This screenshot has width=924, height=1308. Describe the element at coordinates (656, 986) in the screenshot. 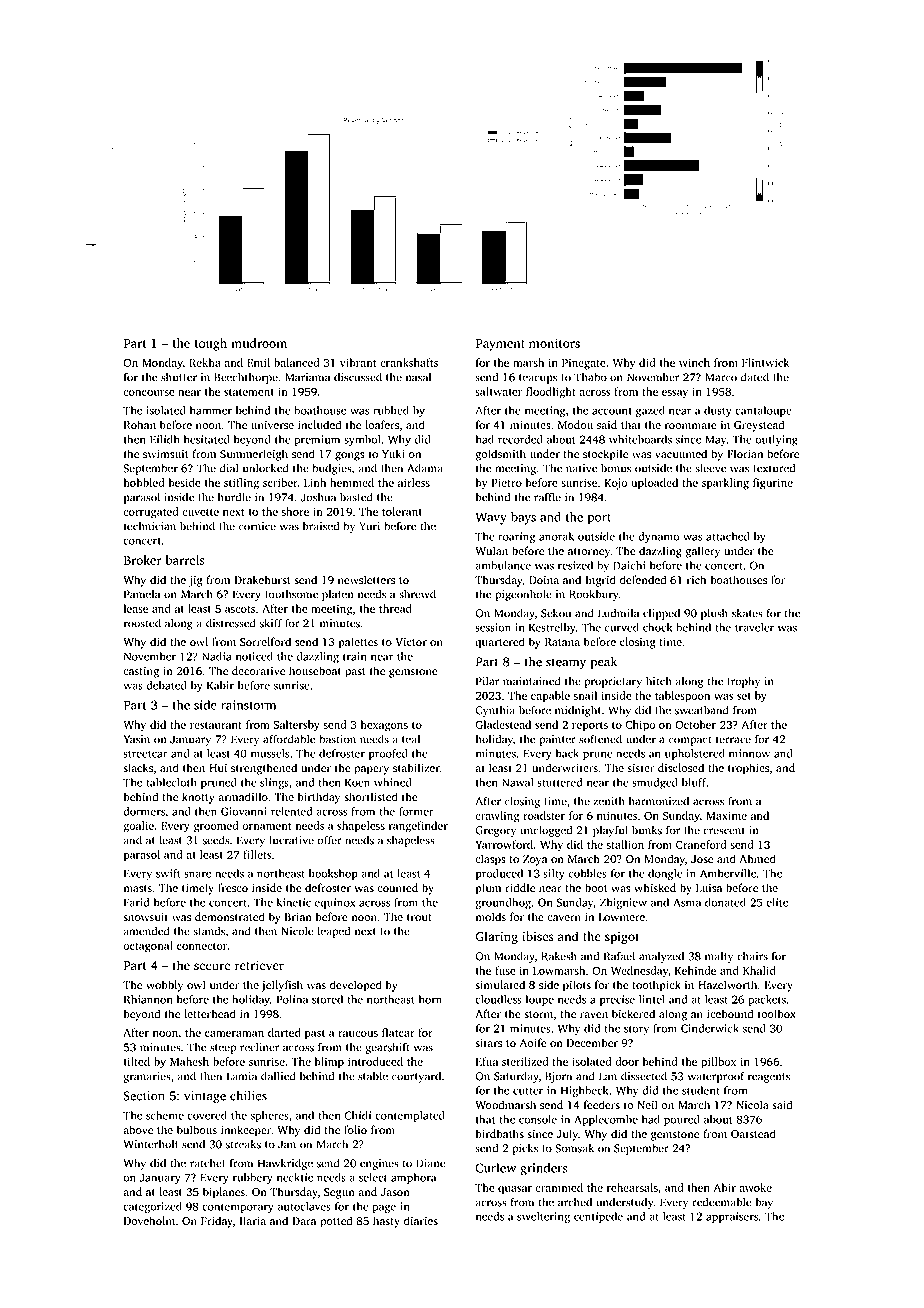

I see `toothpick` at that location.
